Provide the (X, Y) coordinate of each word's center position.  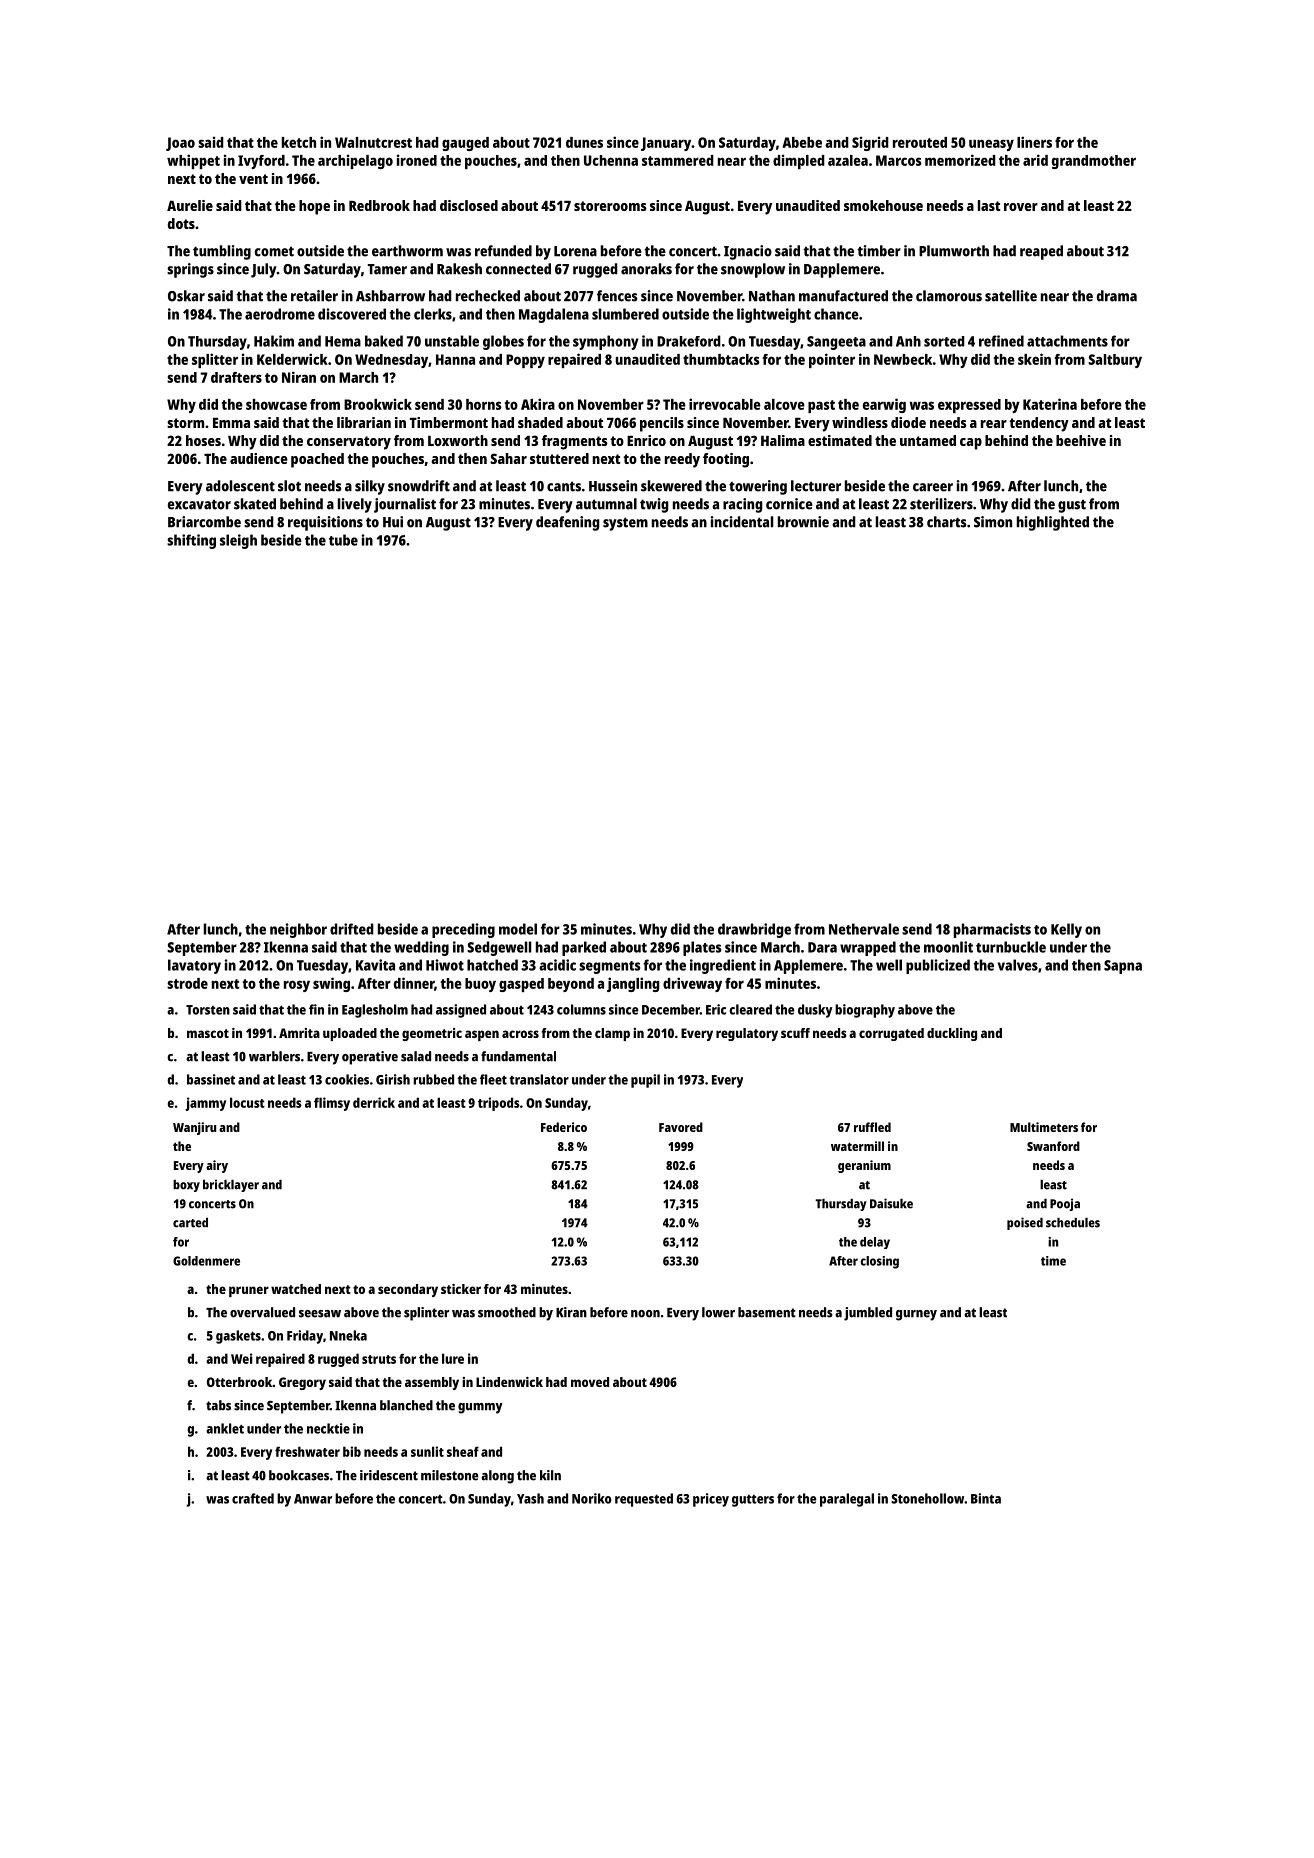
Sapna (1123, 967)
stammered (678, 160)
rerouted (920, 142)
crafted (253, 1498)
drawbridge (754, 930)
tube (343, 540)
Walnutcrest (373, 142)
